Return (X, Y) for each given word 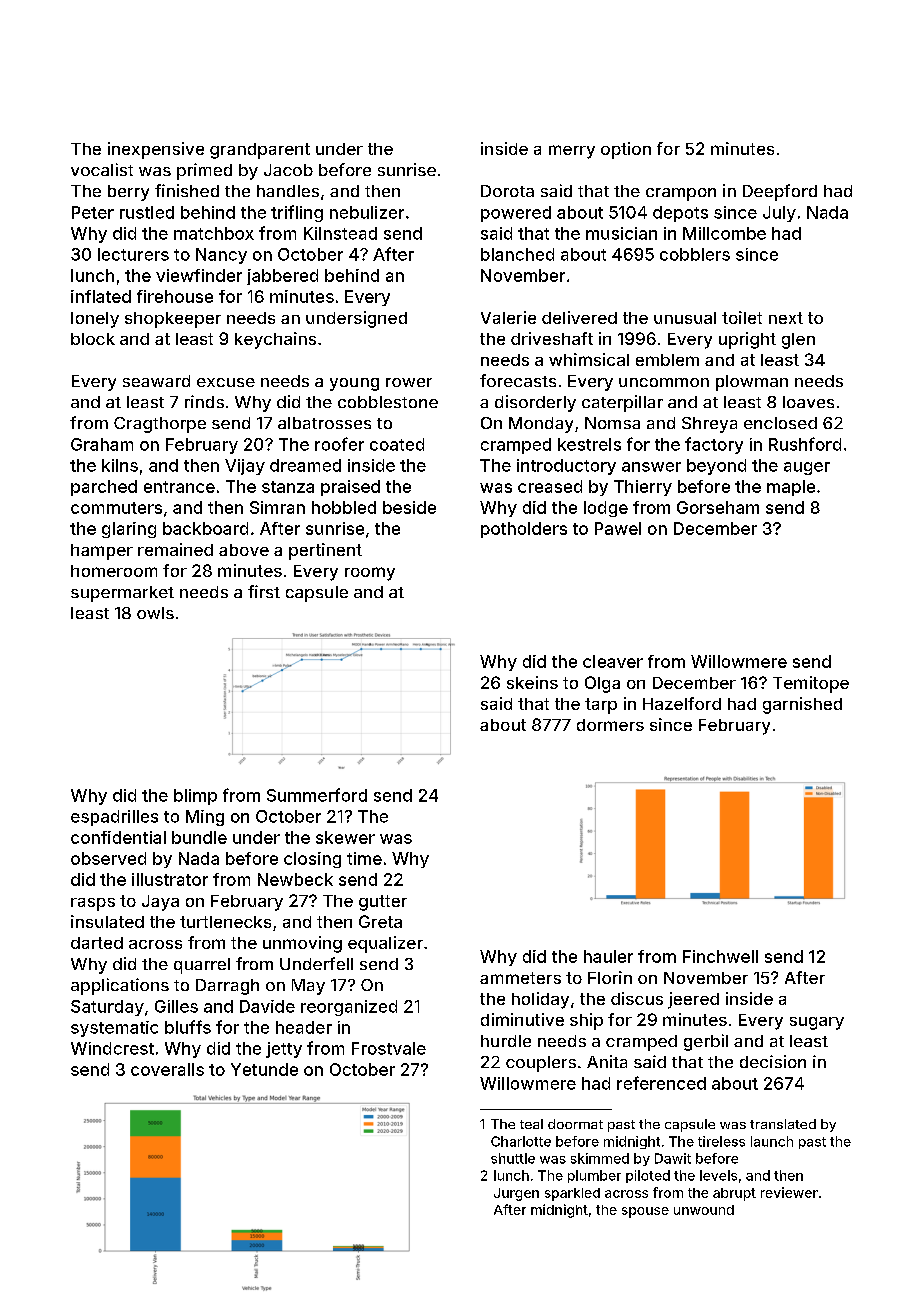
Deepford (780, 192)
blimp (195, 797)
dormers (610, 725)
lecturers (133, 254)
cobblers (695, 254)
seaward (156, 381)
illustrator (170, 879)
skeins (532, 682)
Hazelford (682, 703)
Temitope (811, 684)
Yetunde (264, 1069)
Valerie (508, 317)
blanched (517, 254)
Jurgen (516, 1194)
